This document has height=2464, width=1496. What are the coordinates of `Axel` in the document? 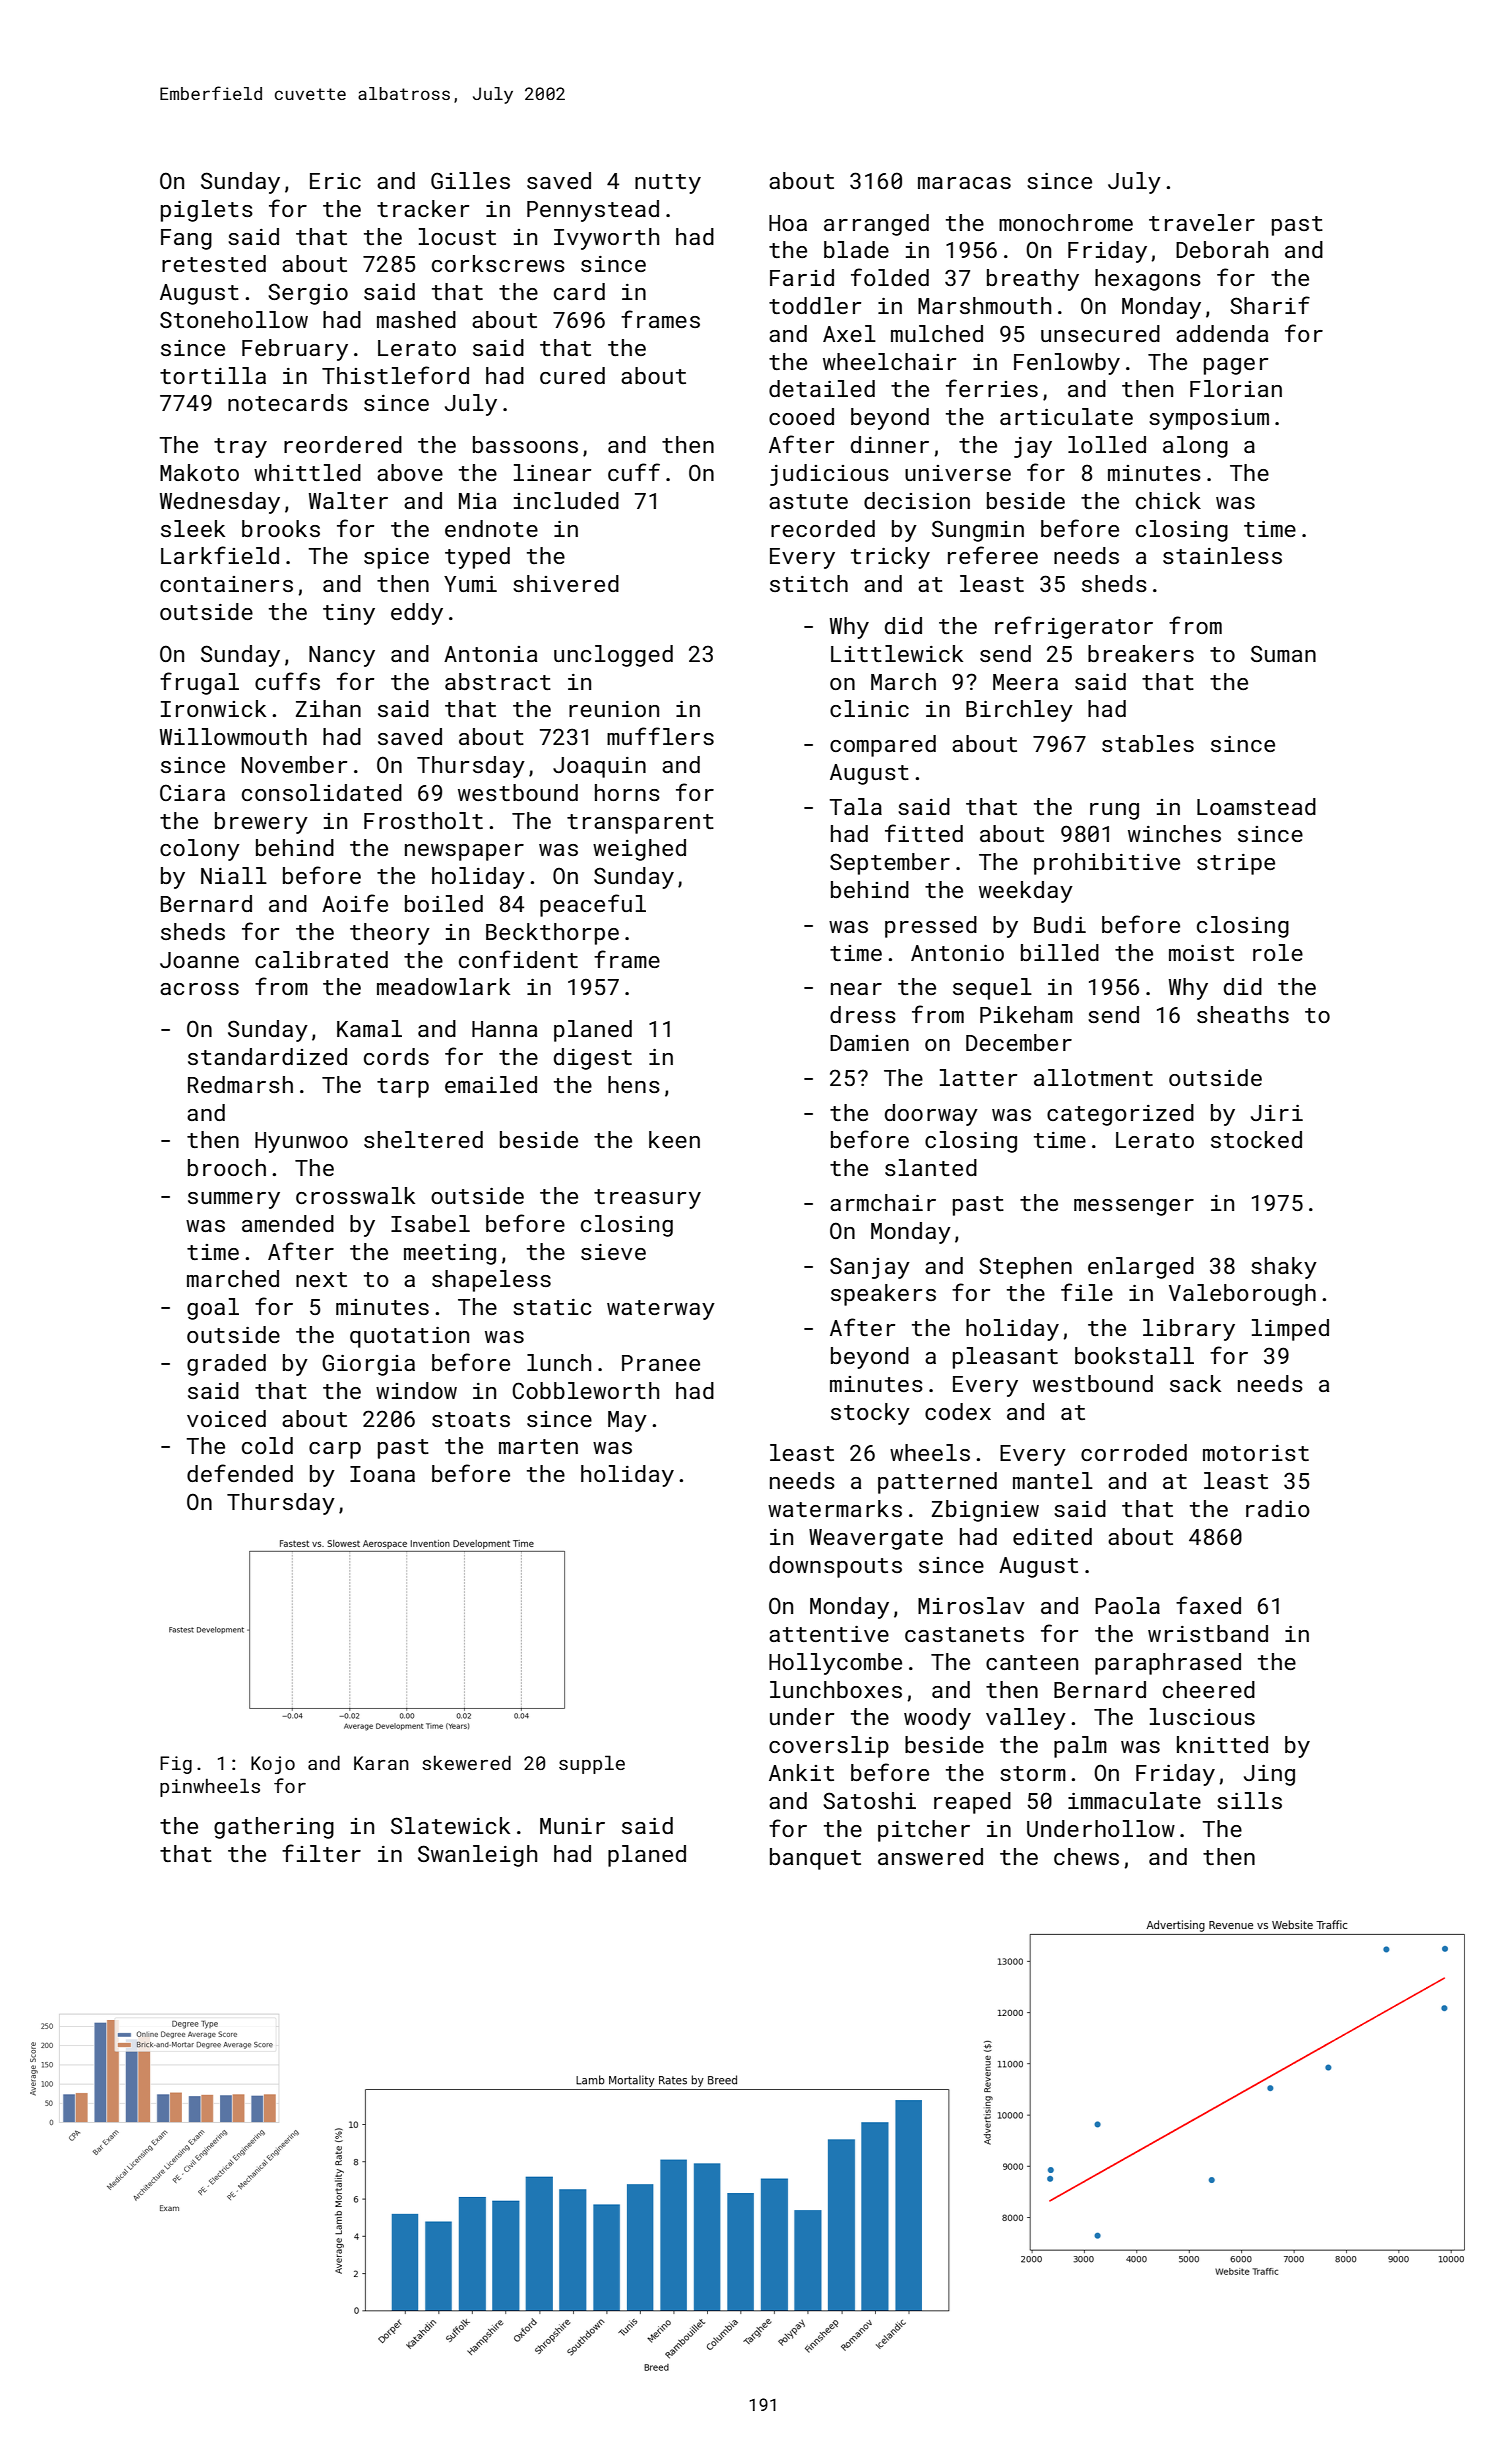 It's located at (849, 333).
